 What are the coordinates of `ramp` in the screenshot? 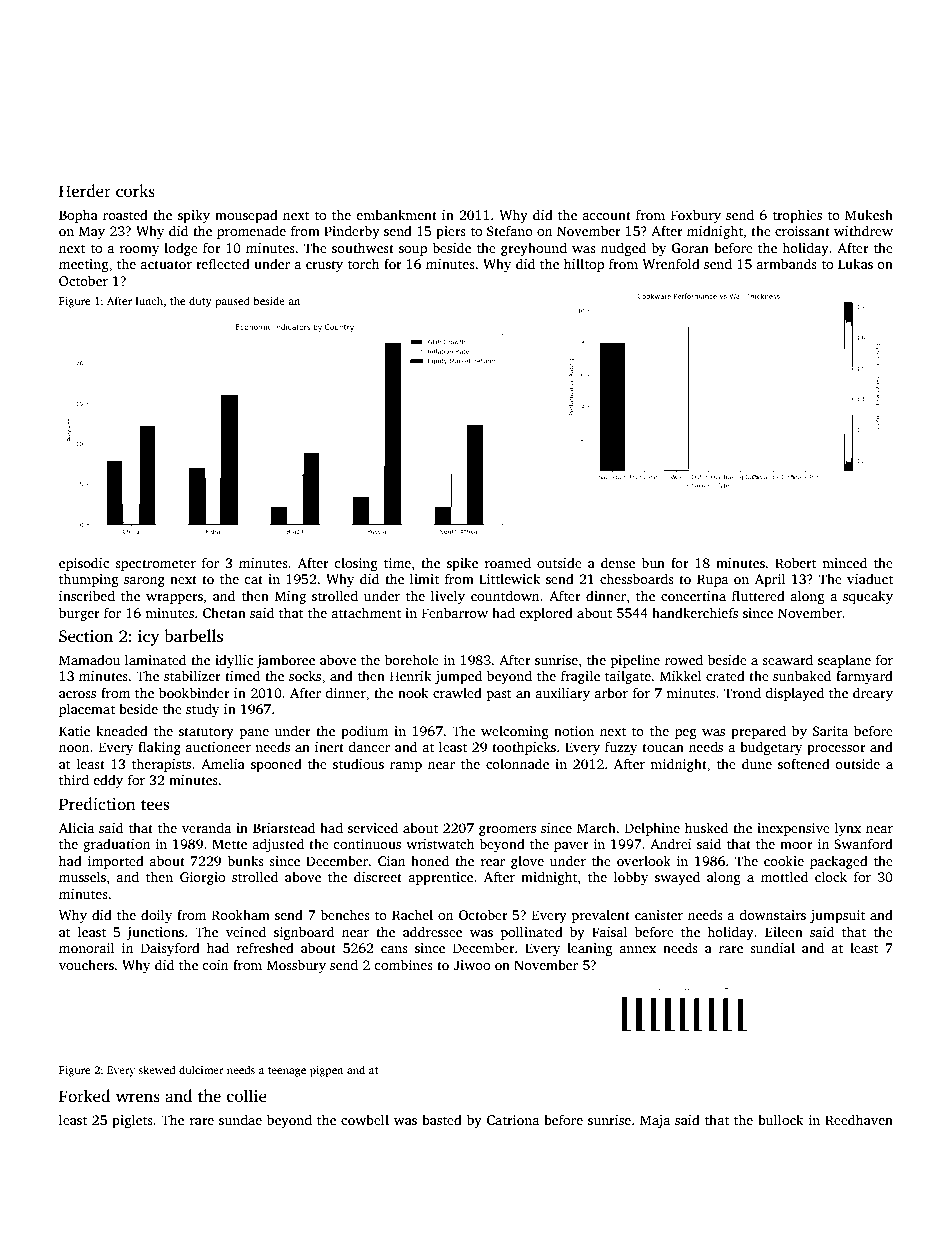 It's located at (406, 767).
